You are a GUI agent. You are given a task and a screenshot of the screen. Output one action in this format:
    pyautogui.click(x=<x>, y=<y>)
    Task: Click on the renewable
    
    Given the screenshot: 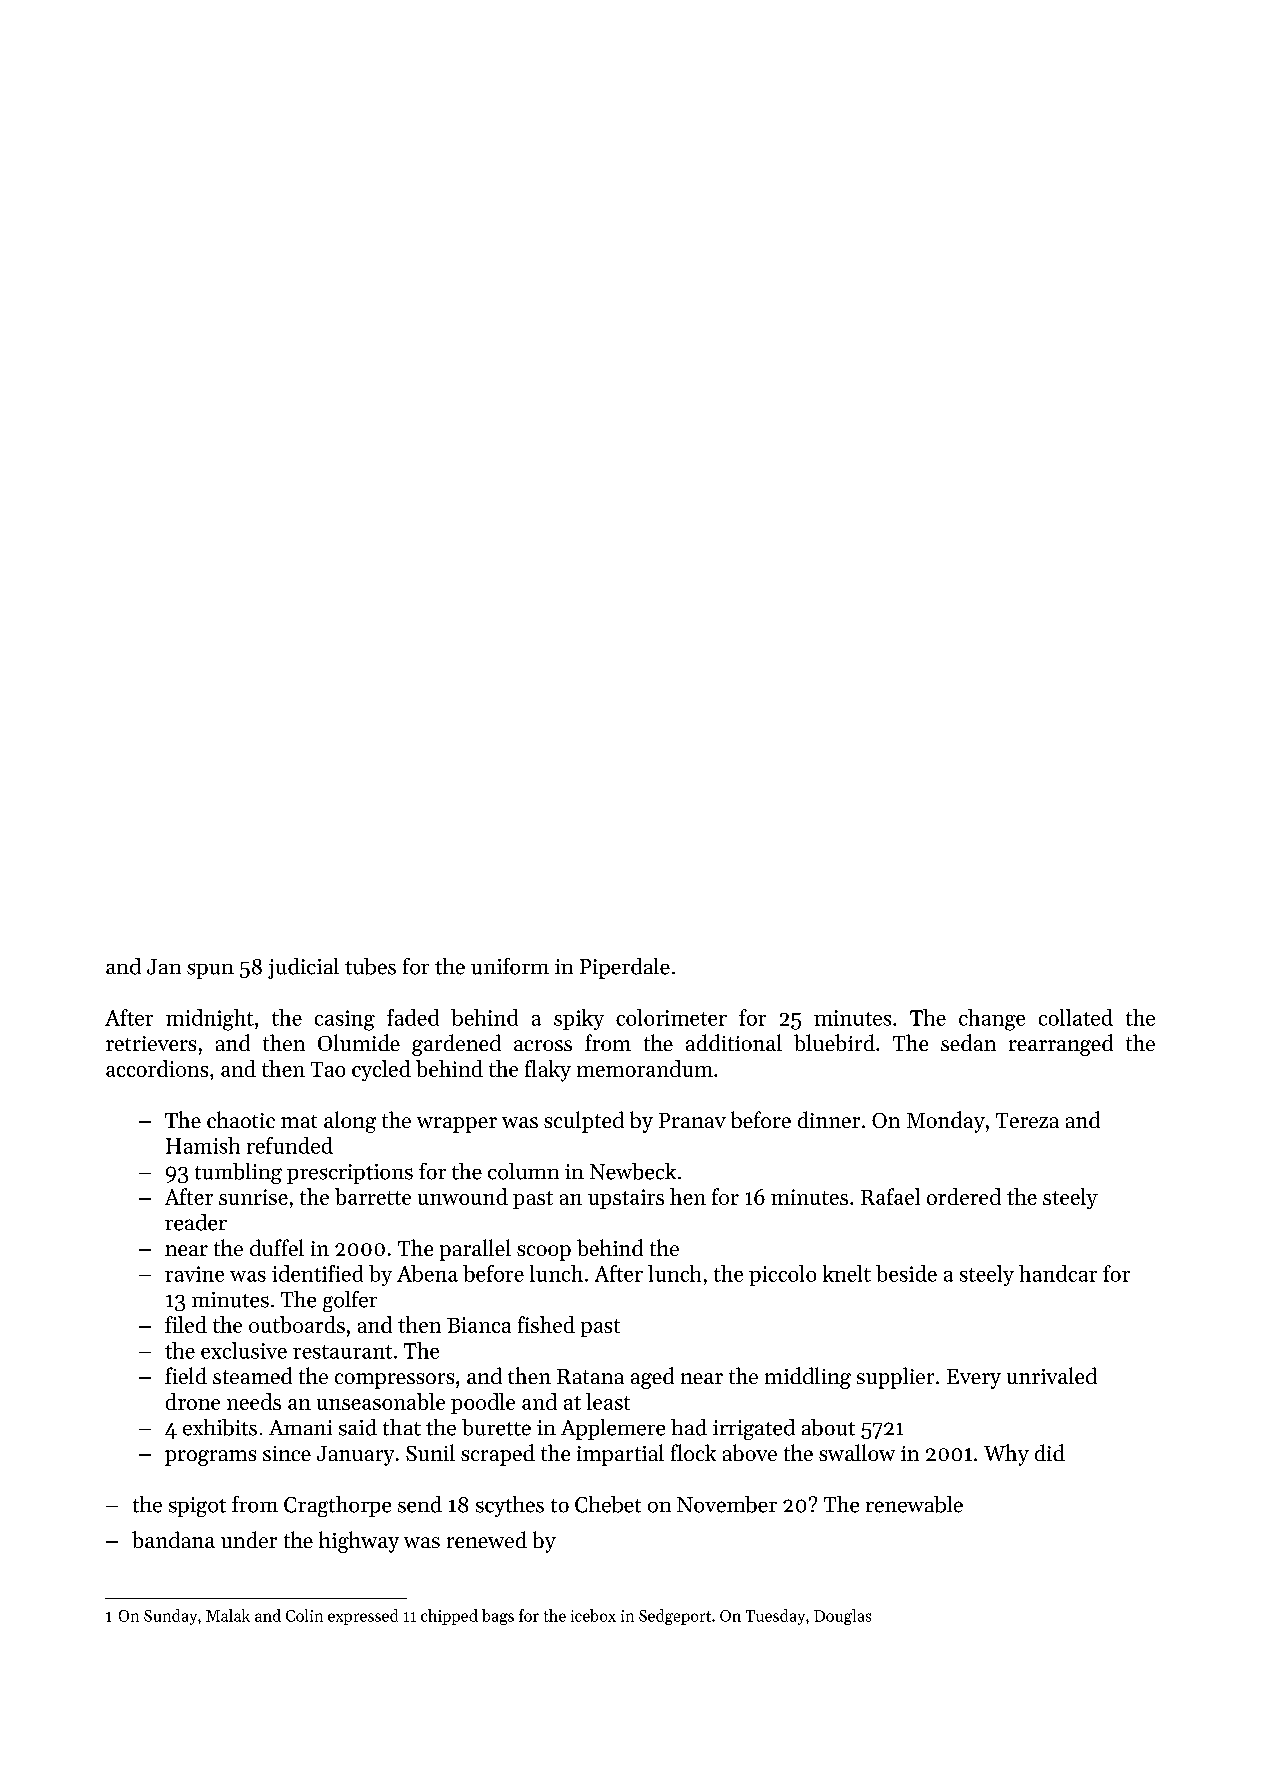 What is the action you would take?
    pyautogui.click(x=914, y=1504)
